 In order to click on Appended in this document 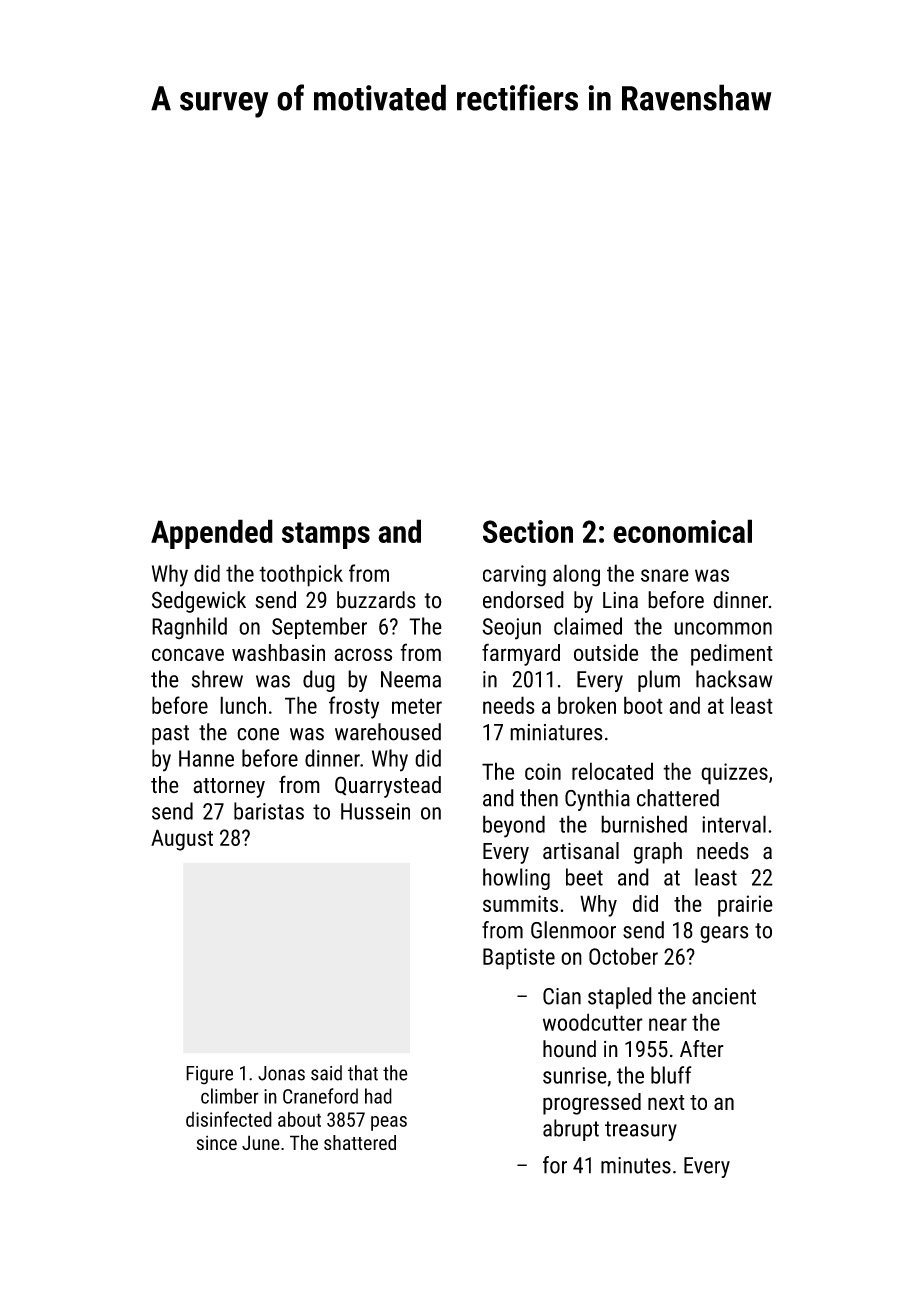, I will do `click(212, 534)`.
